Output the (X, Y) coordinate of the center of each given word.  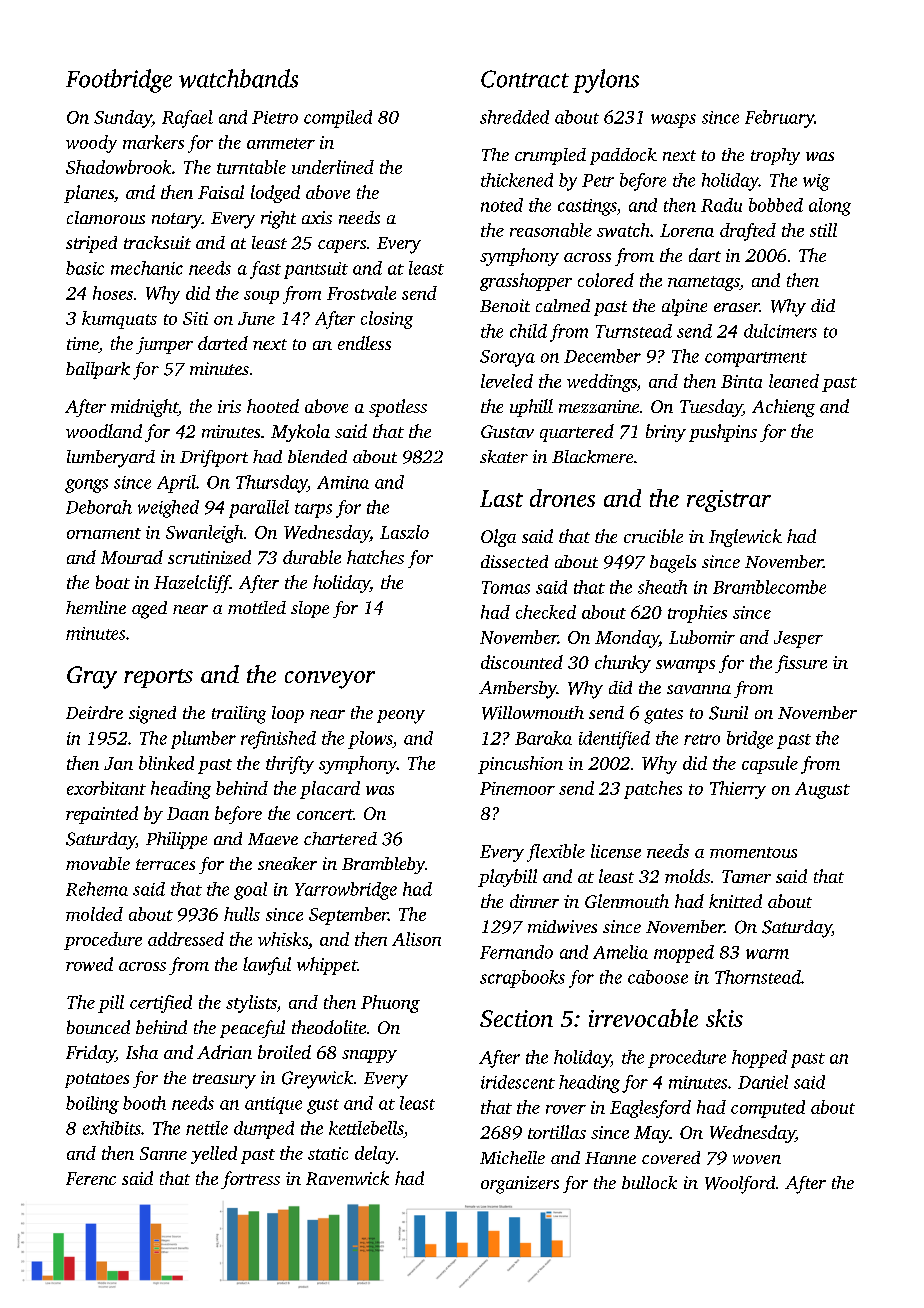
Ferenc (91, 1178)
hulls (242, 914)
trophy (775, 156)
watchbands (238, 78)
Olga (498, 538)
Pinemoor (517, 788)
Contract (525, 79)
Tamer (746, 876)
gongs (86, 486)
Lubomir (702, 637)
